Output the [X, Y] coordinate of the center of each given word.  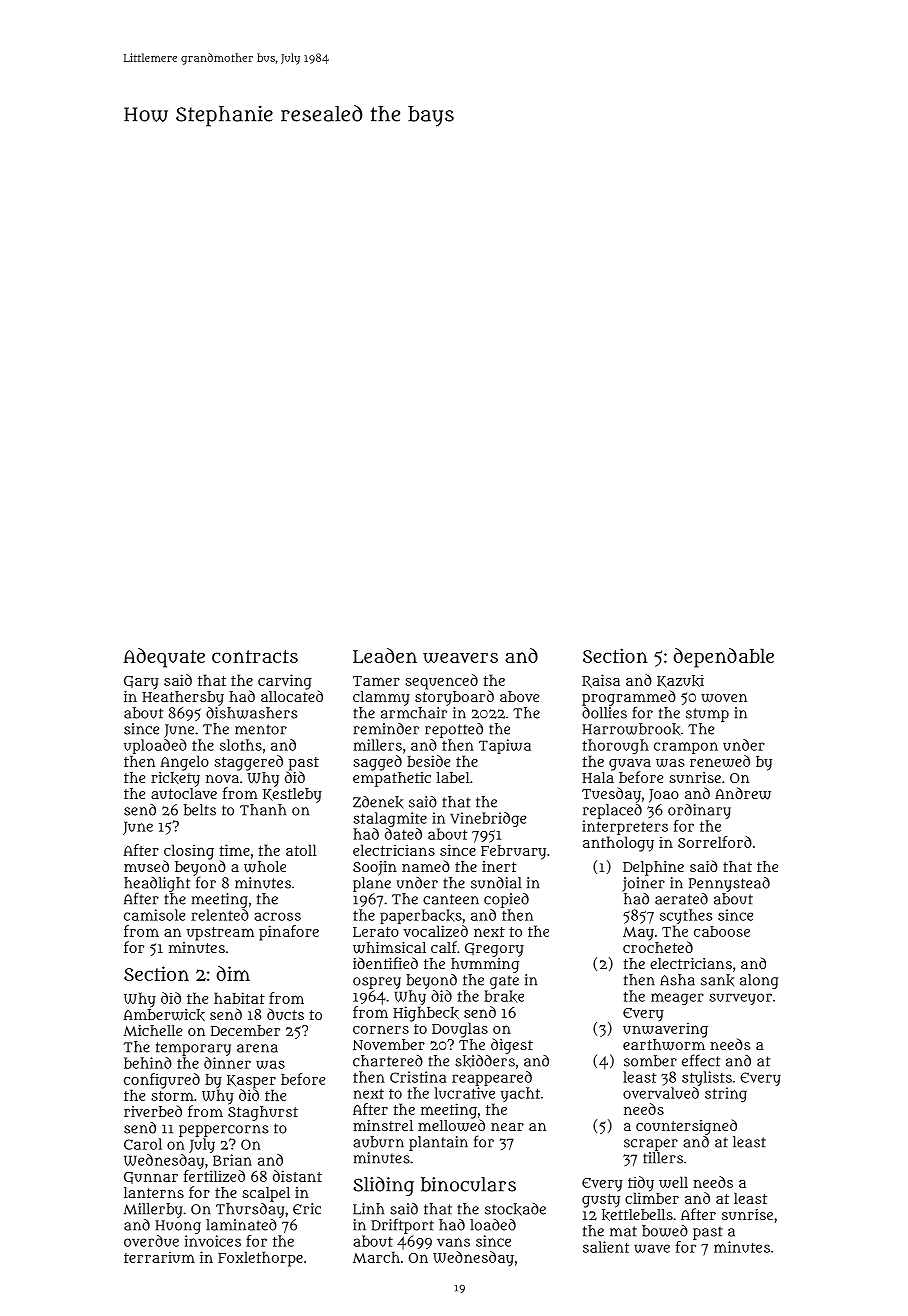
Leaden [385, 656]
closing [189, 852]
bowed [665, 1231]
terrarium [159, 1257]
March [376, 1257]
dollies [604, 713]
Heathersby [183, 698]
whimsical [389, 948]
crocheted [658, 947]
